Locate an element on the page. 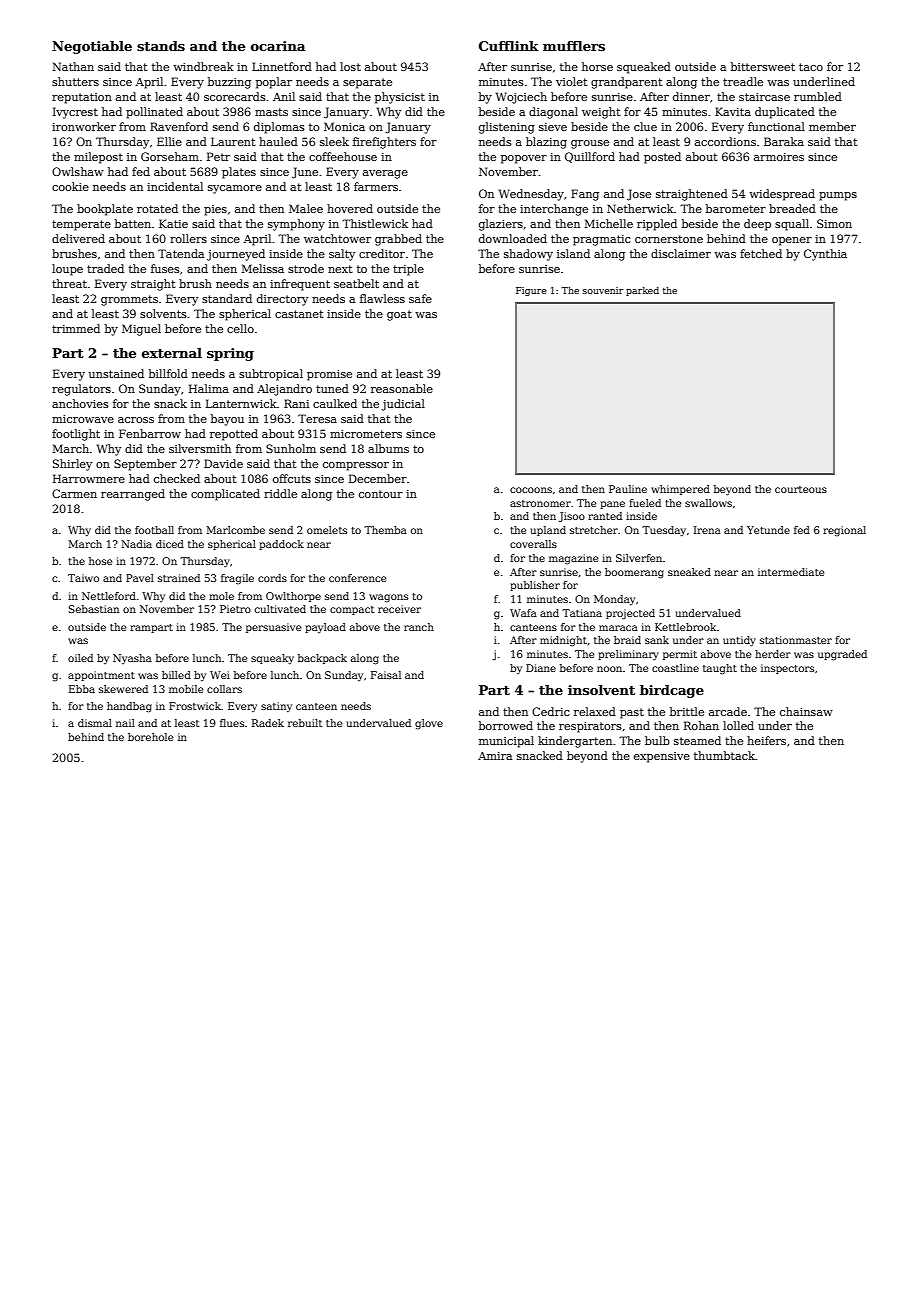 Image resolution: width=924 pixels, height=1308 pixels. parked is located at coordinates (642, 291).
